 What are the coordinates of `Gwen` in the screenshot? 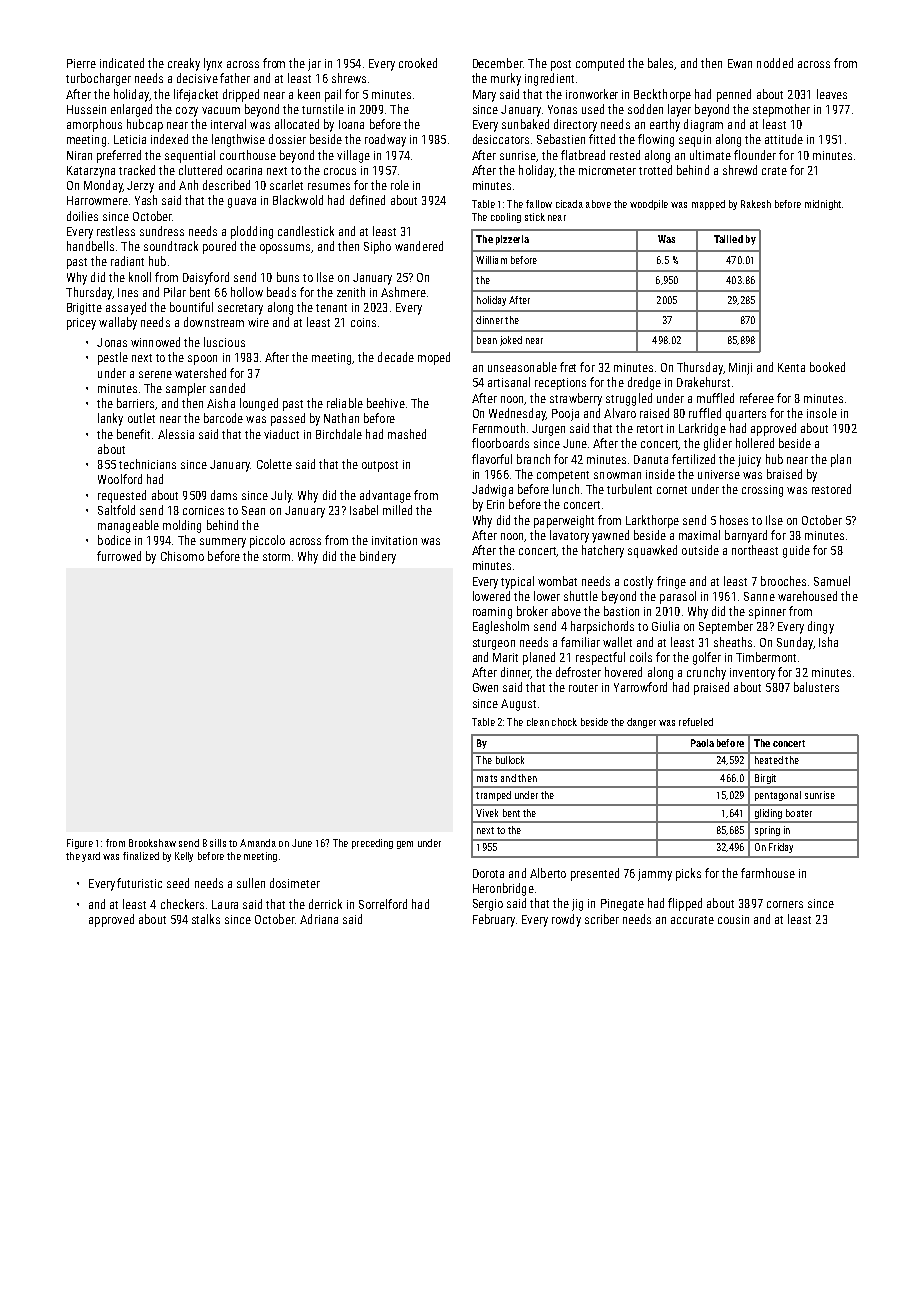 It's located at (485, 687).
